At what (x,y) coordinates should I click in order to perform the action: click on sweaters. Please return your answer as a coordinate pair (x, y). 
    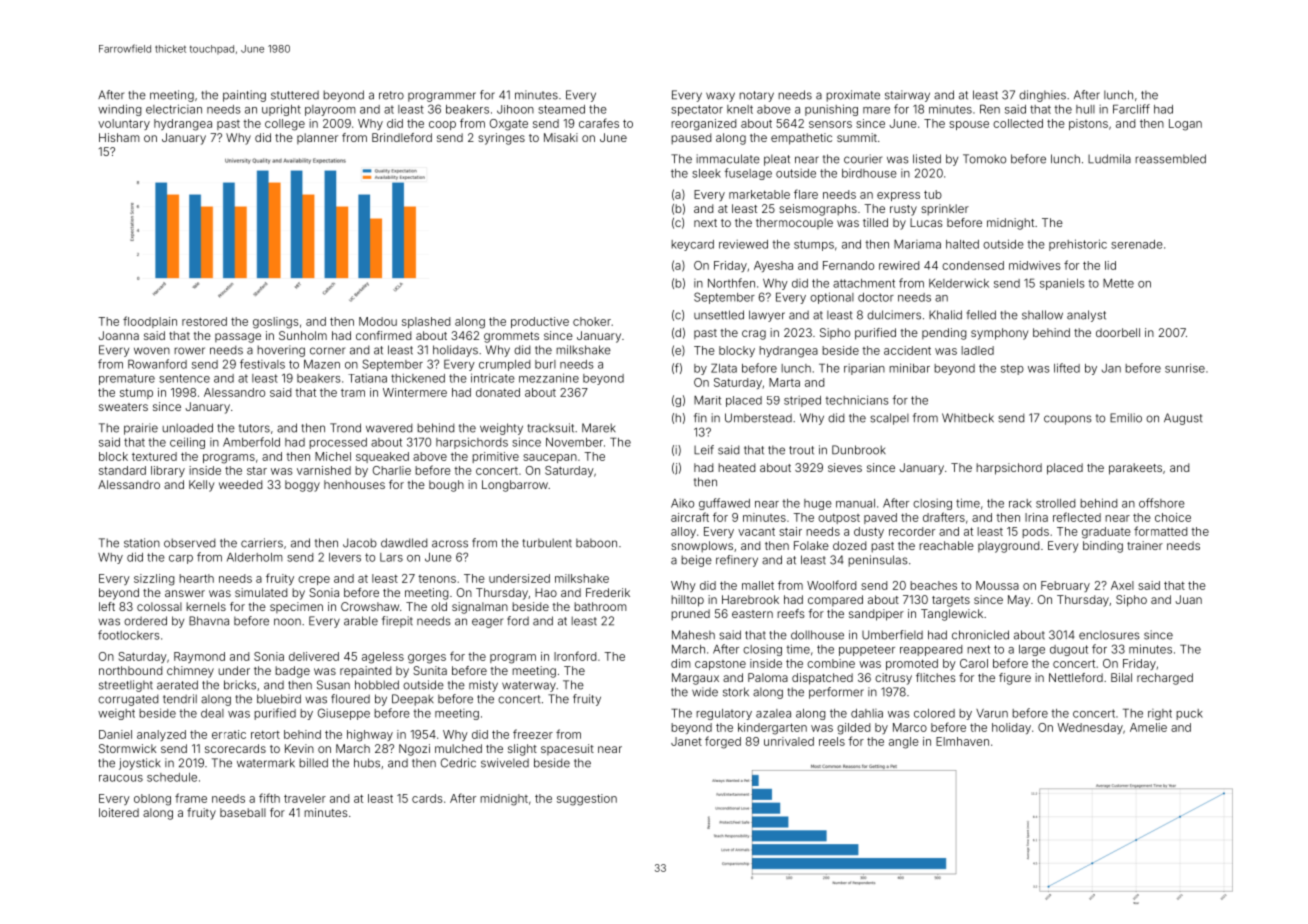
    Looking at the image, I should click on (123, 407).
